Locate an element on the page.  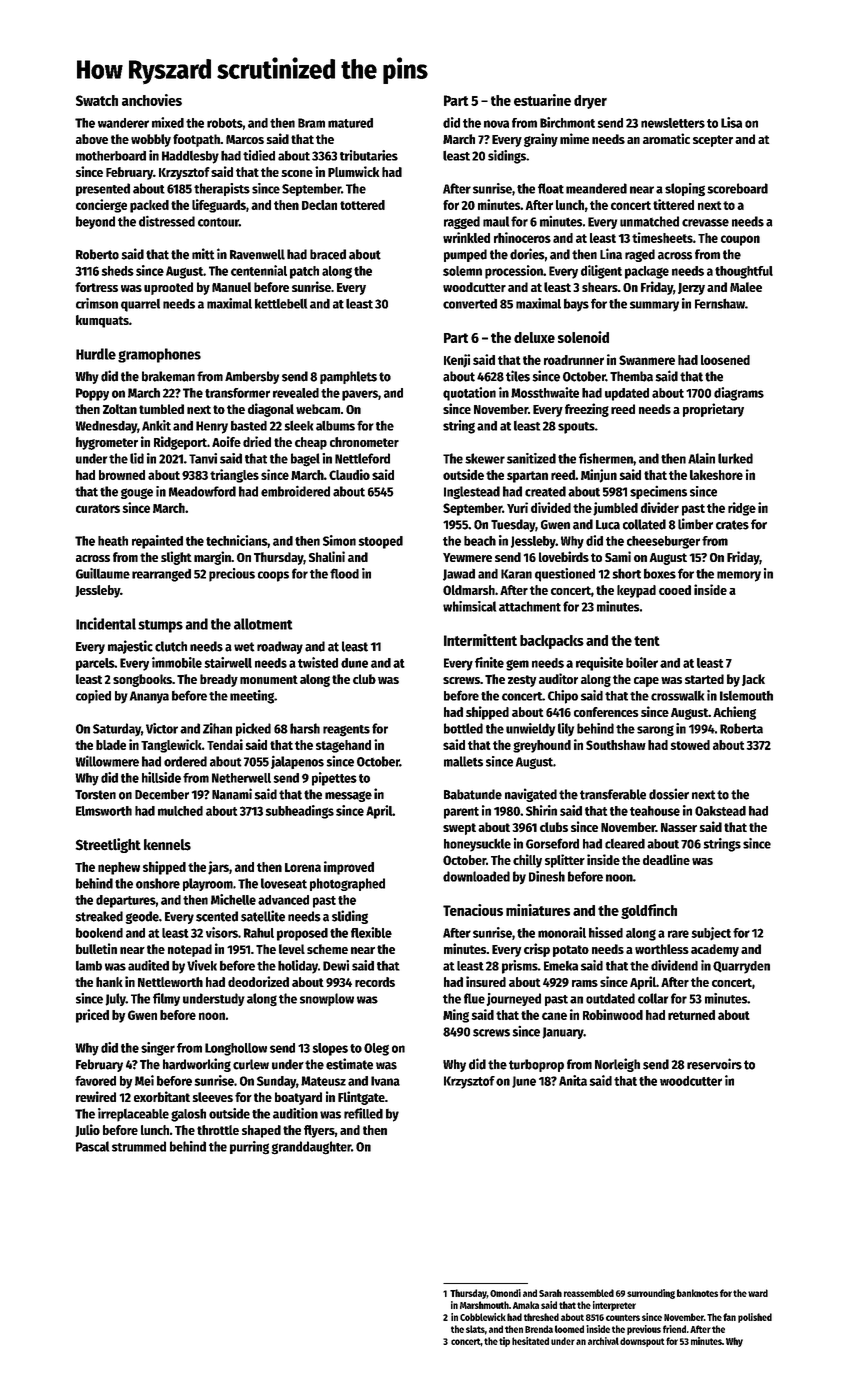
skewer is located at coordinates (485, 458).
